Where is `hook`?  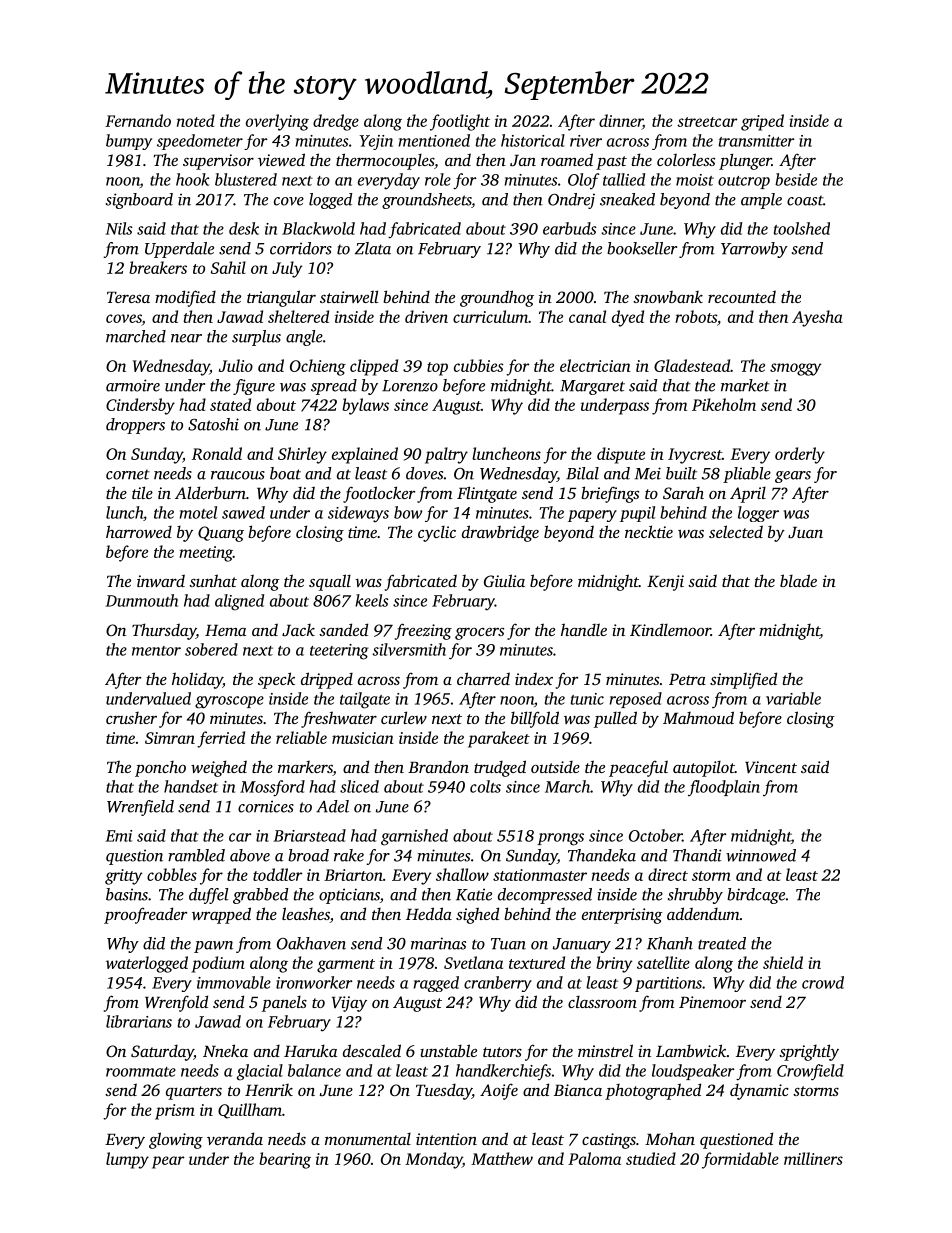
hook is located at coordinates (192, 179).
